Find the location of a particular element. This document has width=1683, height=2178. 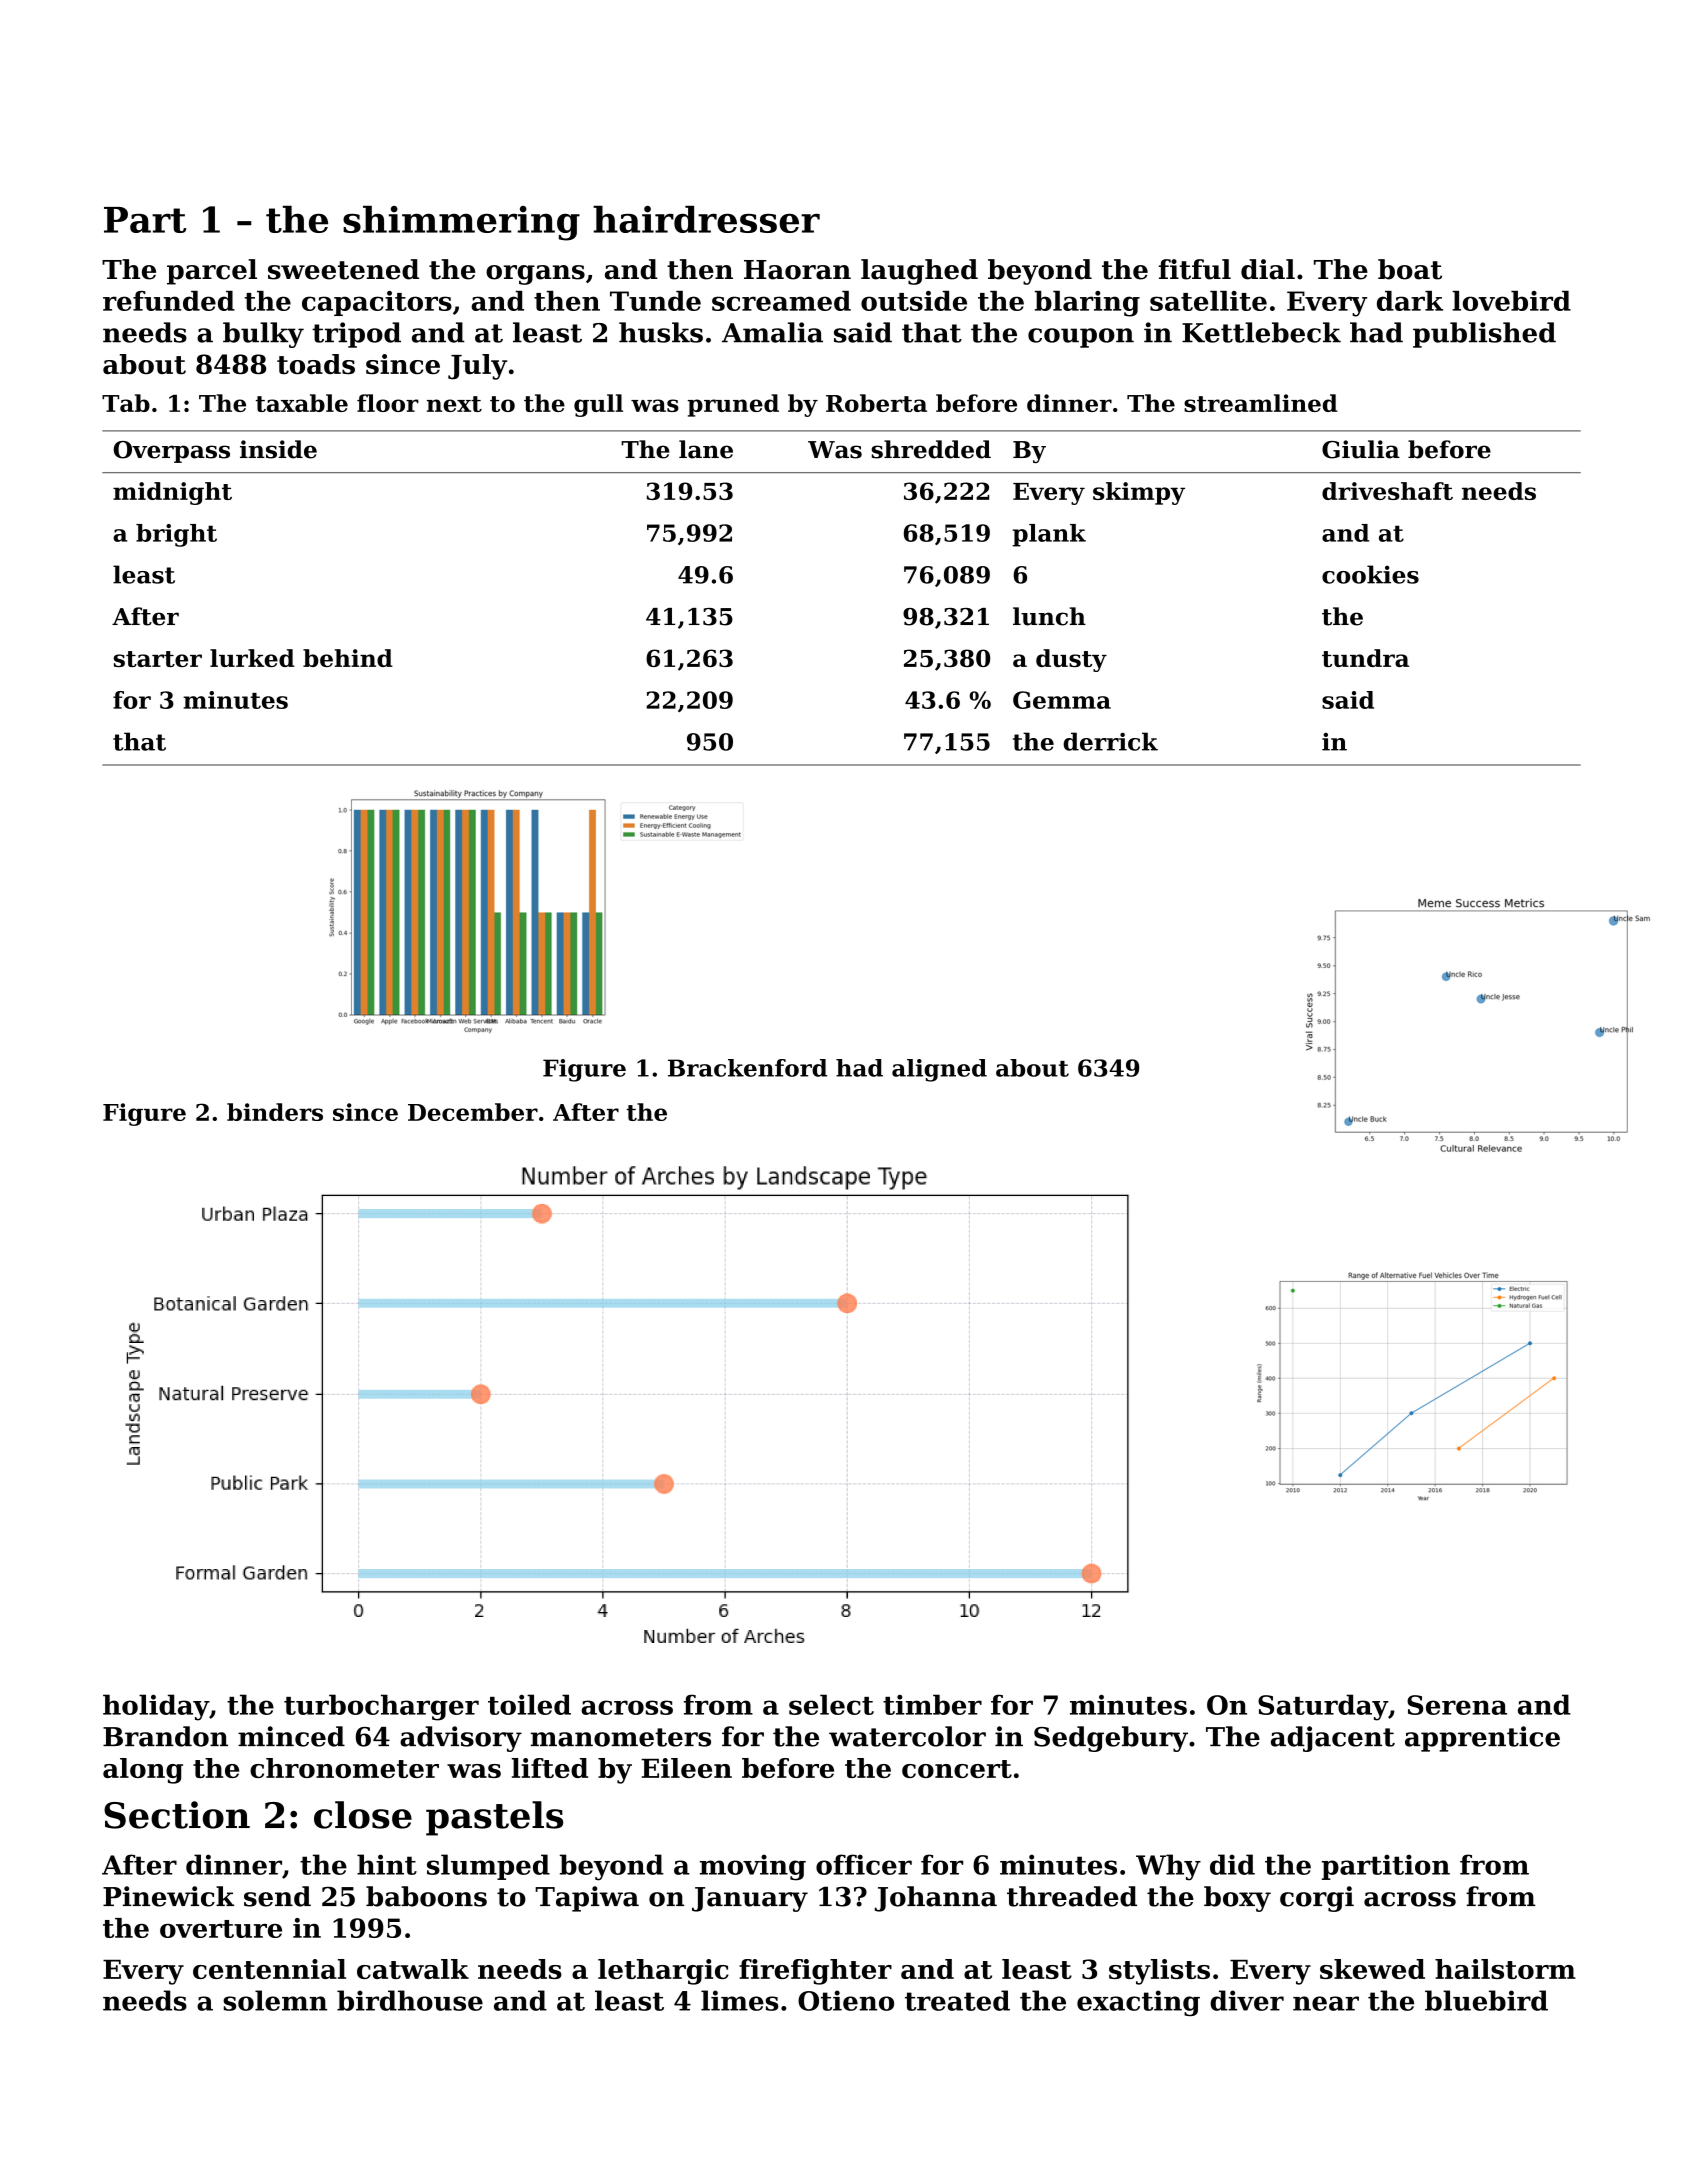

screamed is located at coordinates (781, 301).
